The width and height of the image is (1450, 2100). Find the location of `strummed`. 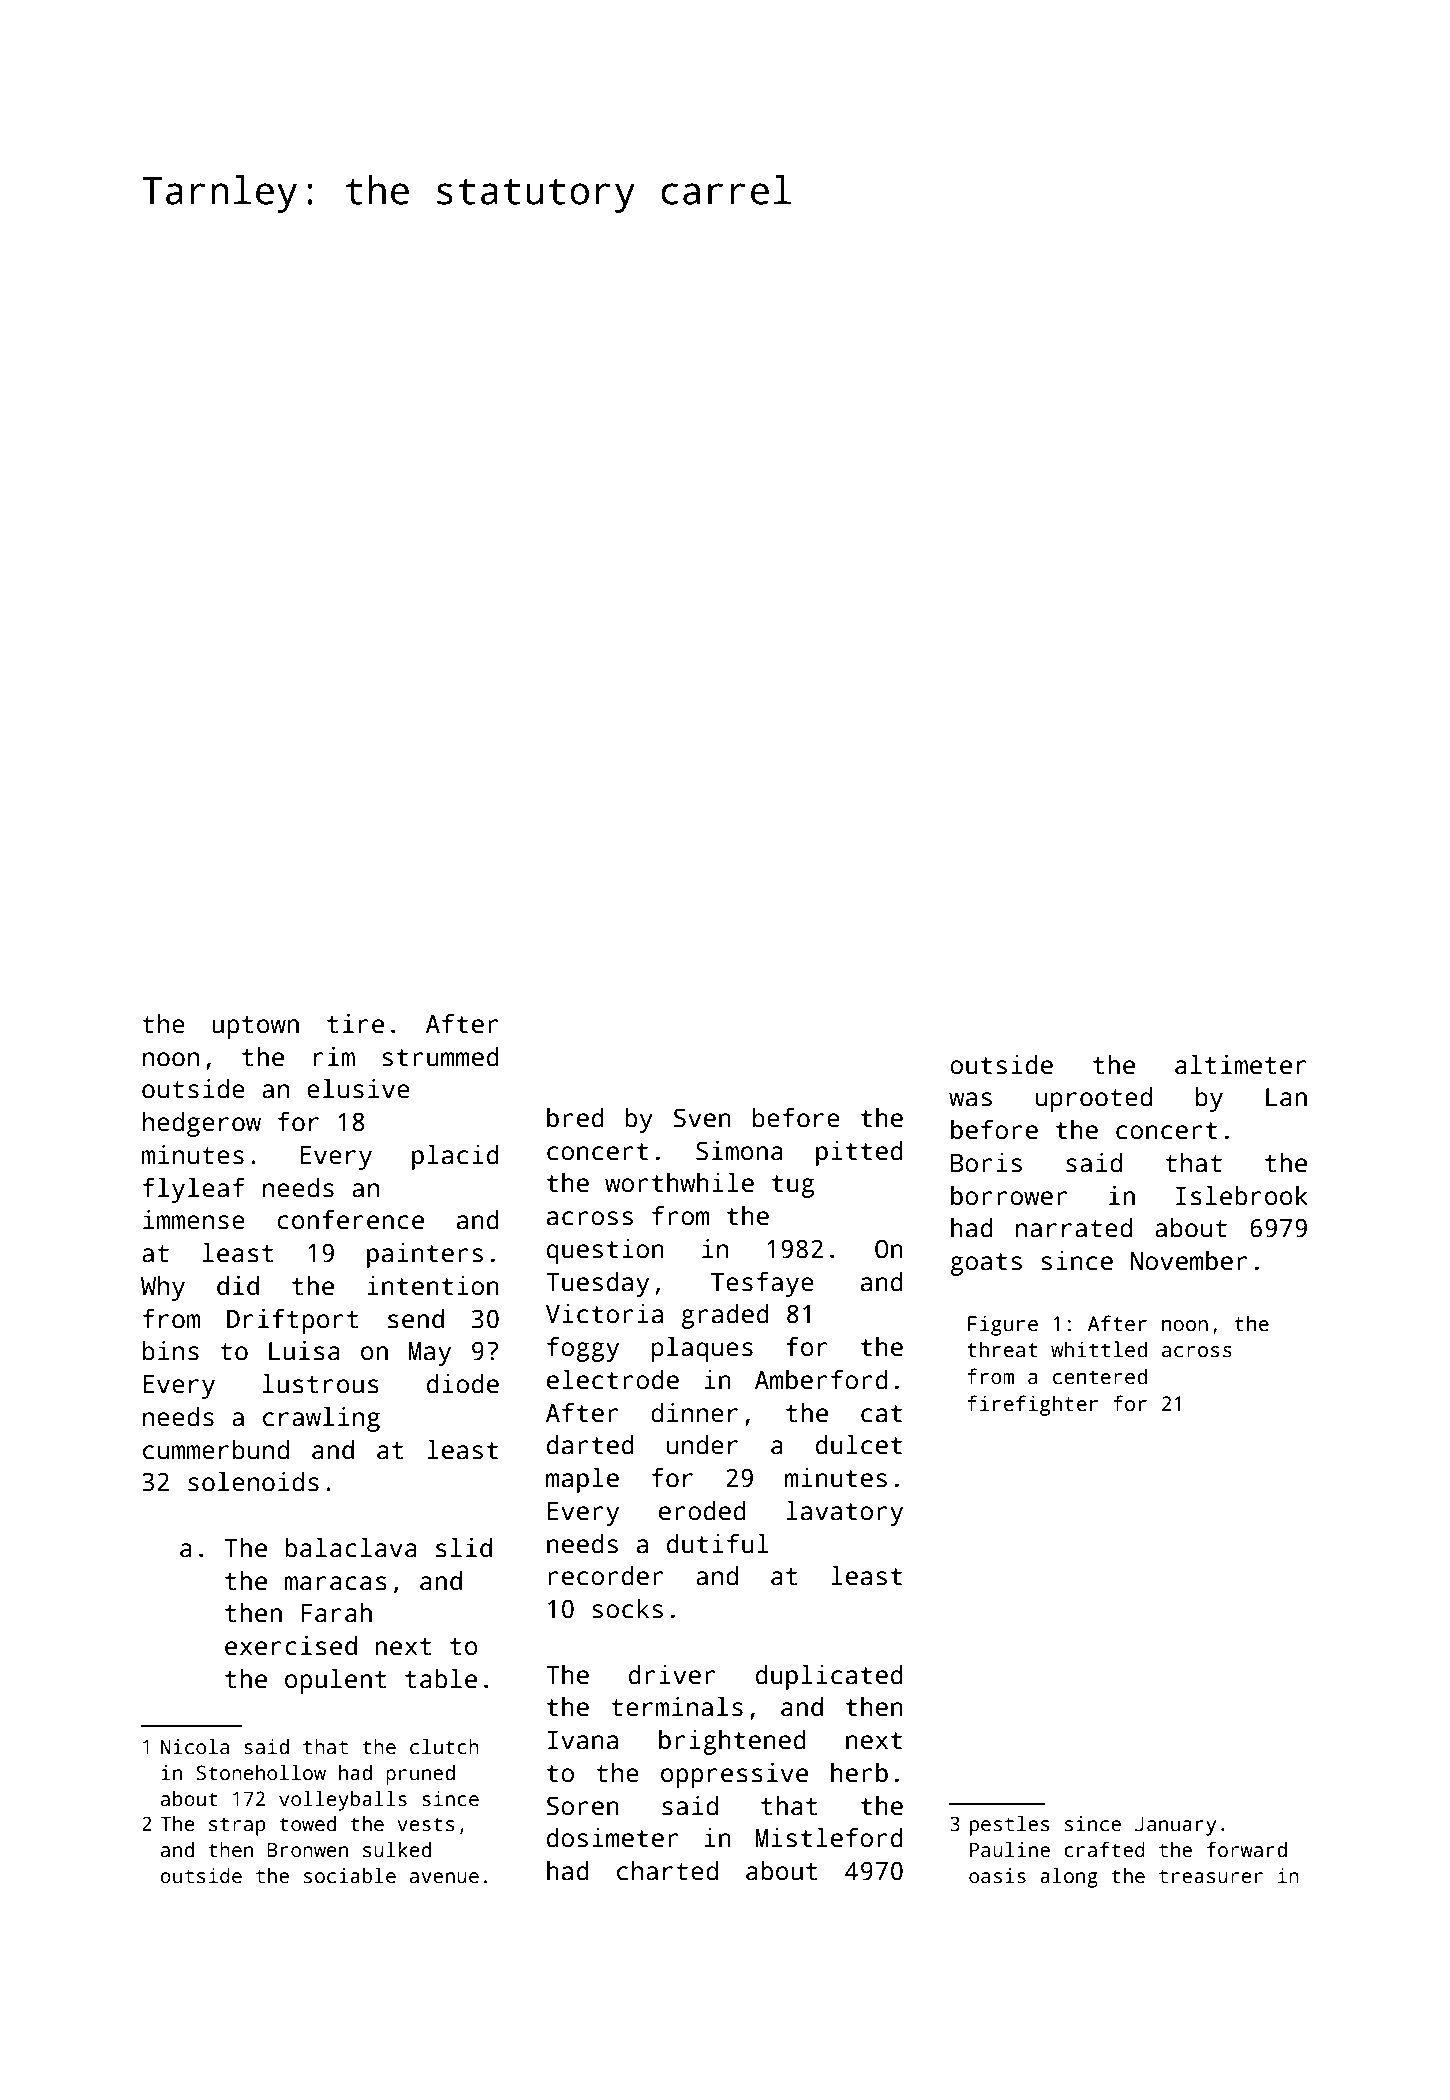

strummed is located at coordinates (440, 1057).
